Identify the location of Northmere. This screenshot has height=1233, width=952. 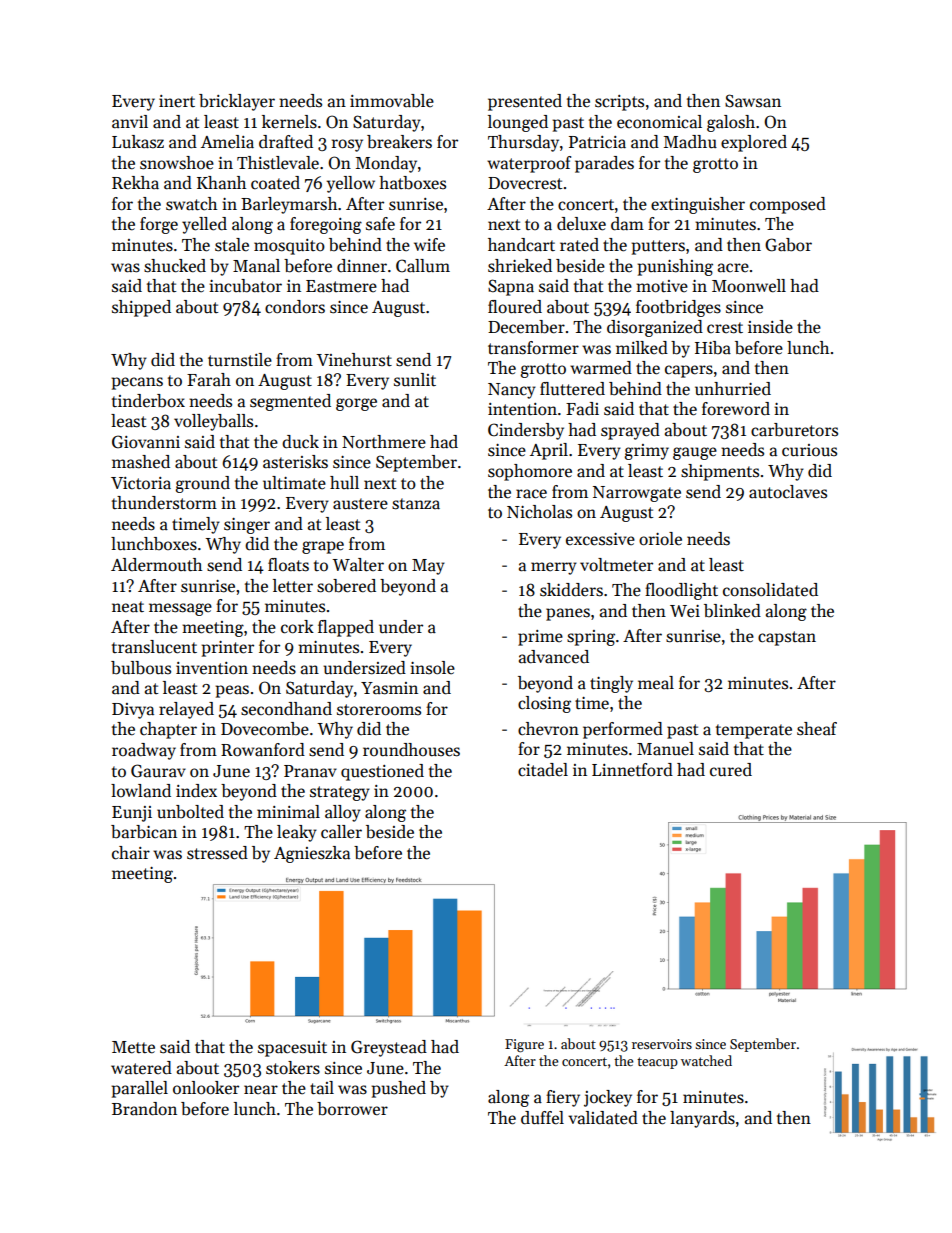
(384, 442).
